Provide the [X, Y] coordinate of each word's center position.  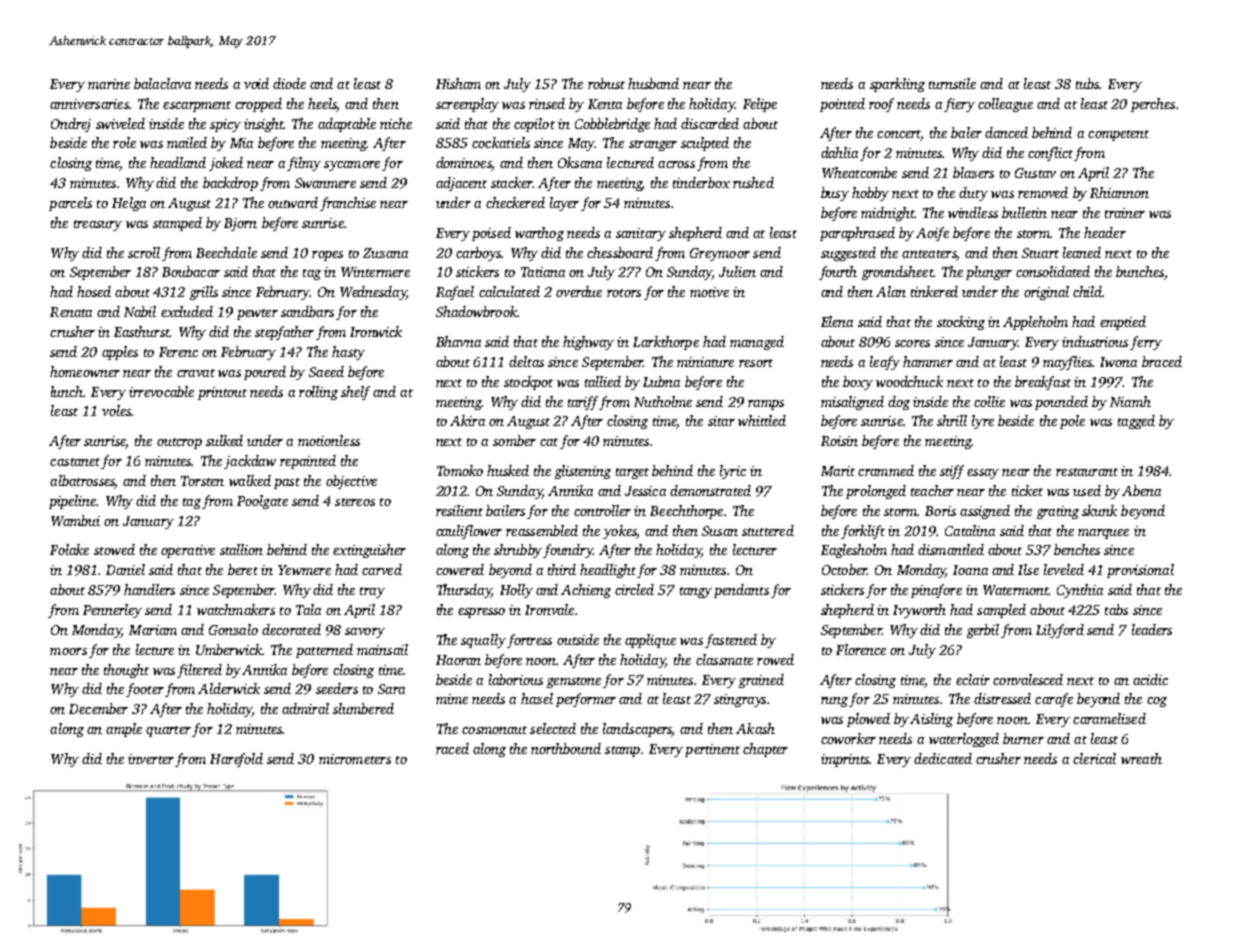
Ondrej [71, 125]
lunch [67, 391]
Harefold [236, 760]
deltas [526, 361]
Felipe [760, 105]
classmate [724, 659]
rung [834, 702]
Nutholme [663, 401]
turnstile [952, 83]
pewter [257, 314]
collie [989, 401]
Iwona [1118, 362]
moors [68, 651]
